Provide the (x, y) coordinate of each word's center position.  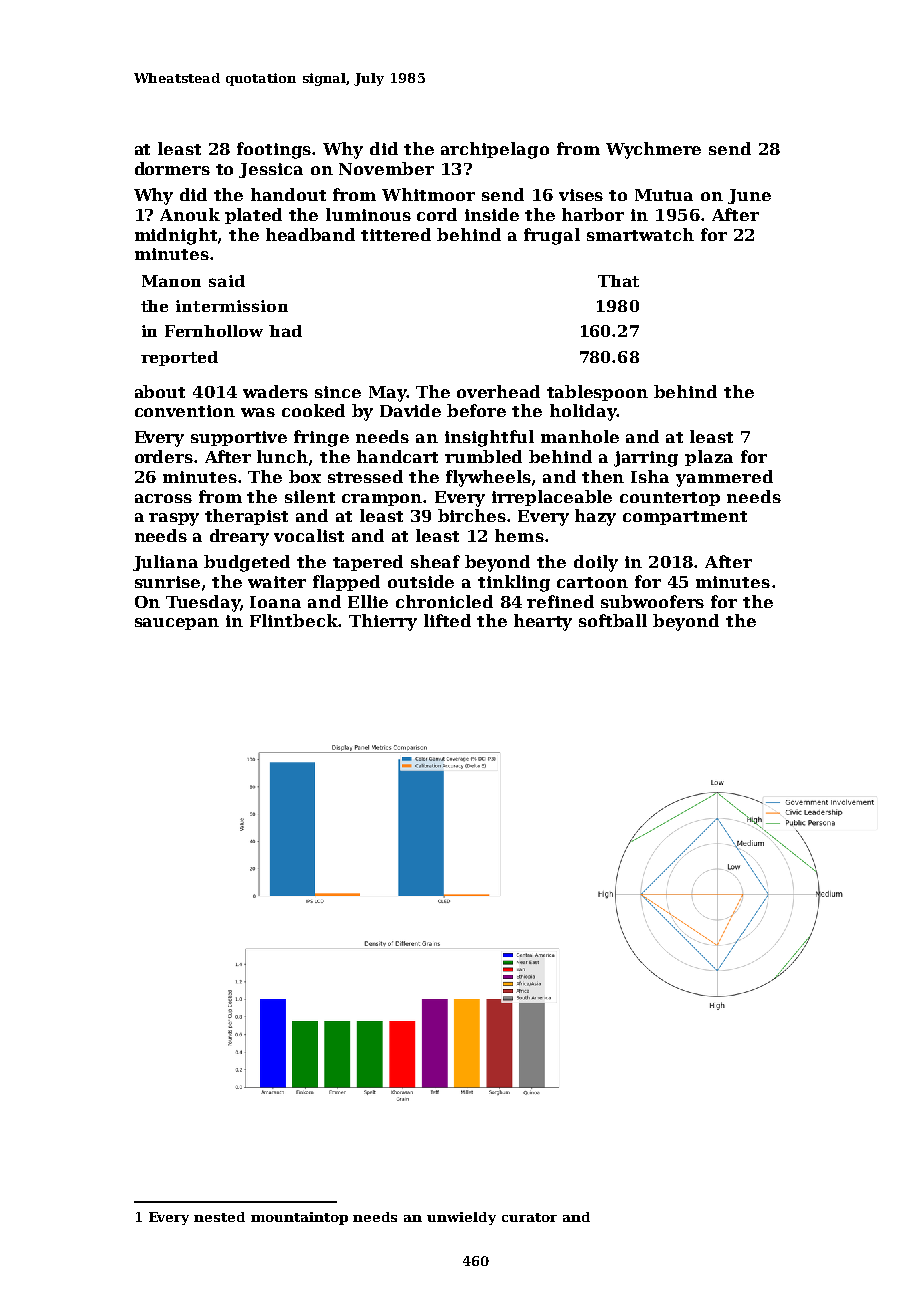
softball (613, 620)
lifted (447, 620)
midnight (177, 236)
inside (492, 214)
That (618, 281)
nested (219, 1217)
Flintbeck (294, 620)
